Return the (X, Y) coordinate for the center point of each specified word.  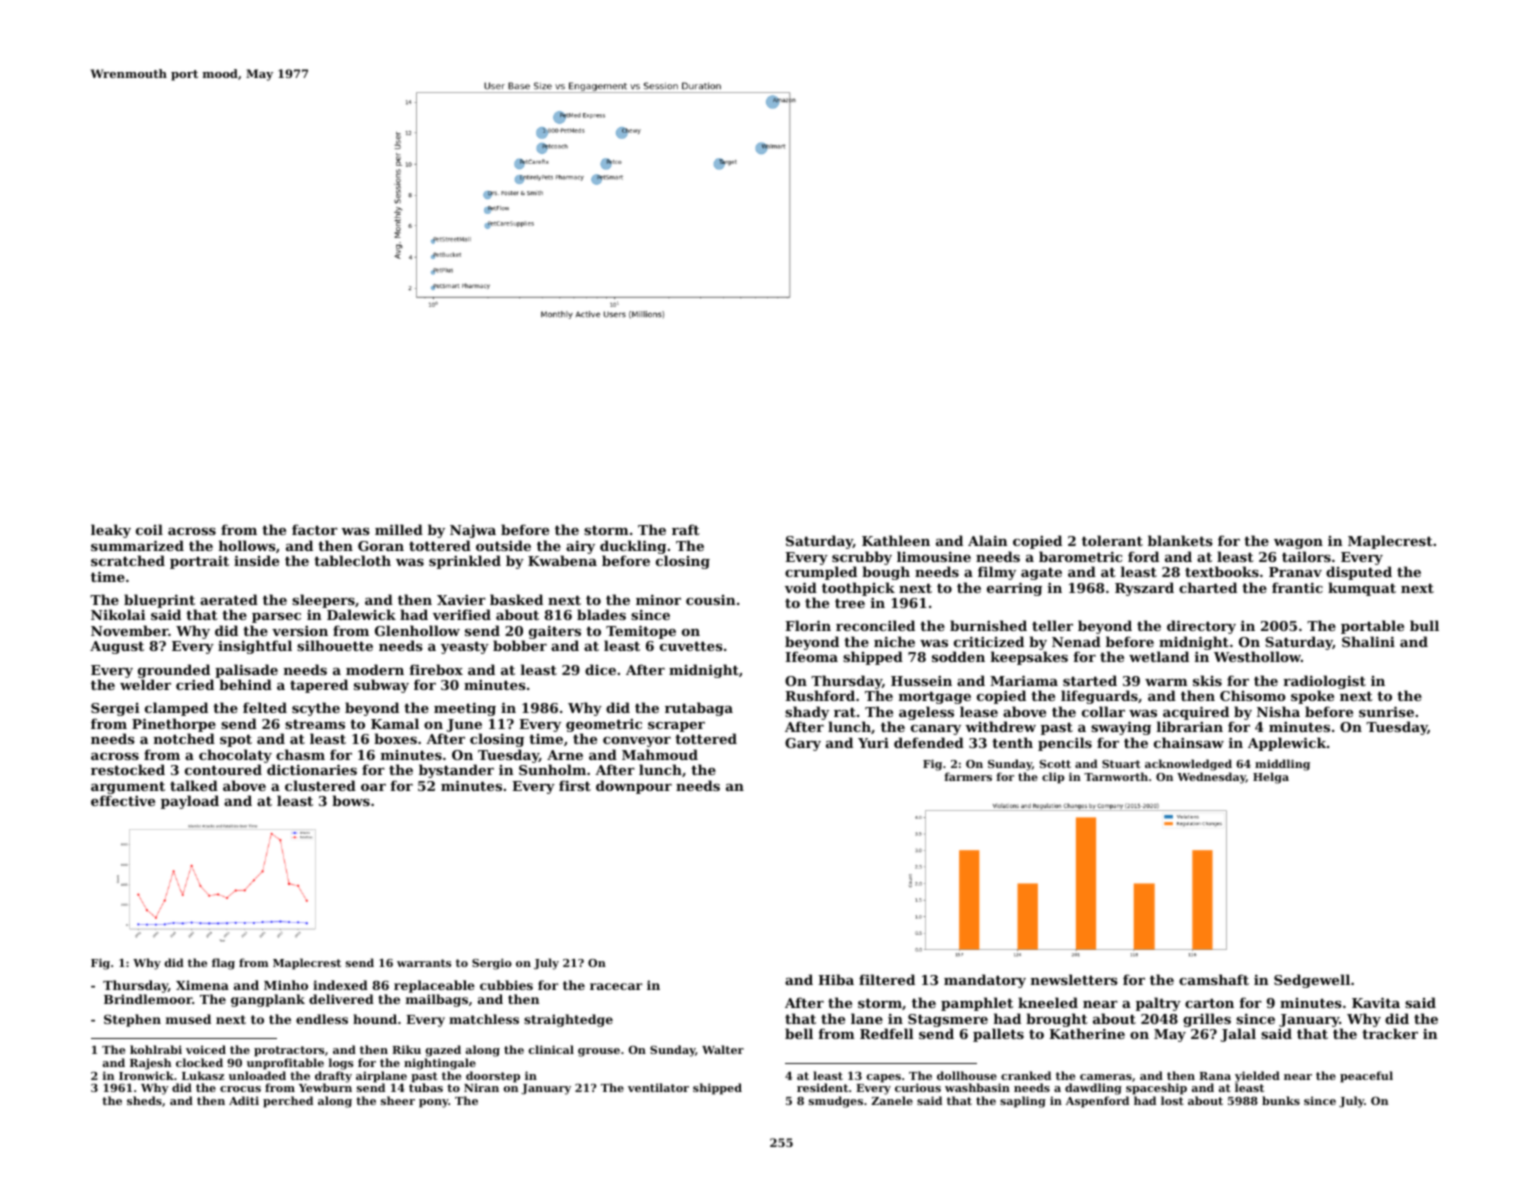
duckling (633, 547)
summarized (137, 545)
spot (236, 740)
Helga (1271, 778)
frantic (1297, 587)
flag (223, 964)
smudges (836, 1102)
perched (288, 1102)
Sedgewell (1312, 981)
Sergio (492, 964)
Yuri (873, 742)
